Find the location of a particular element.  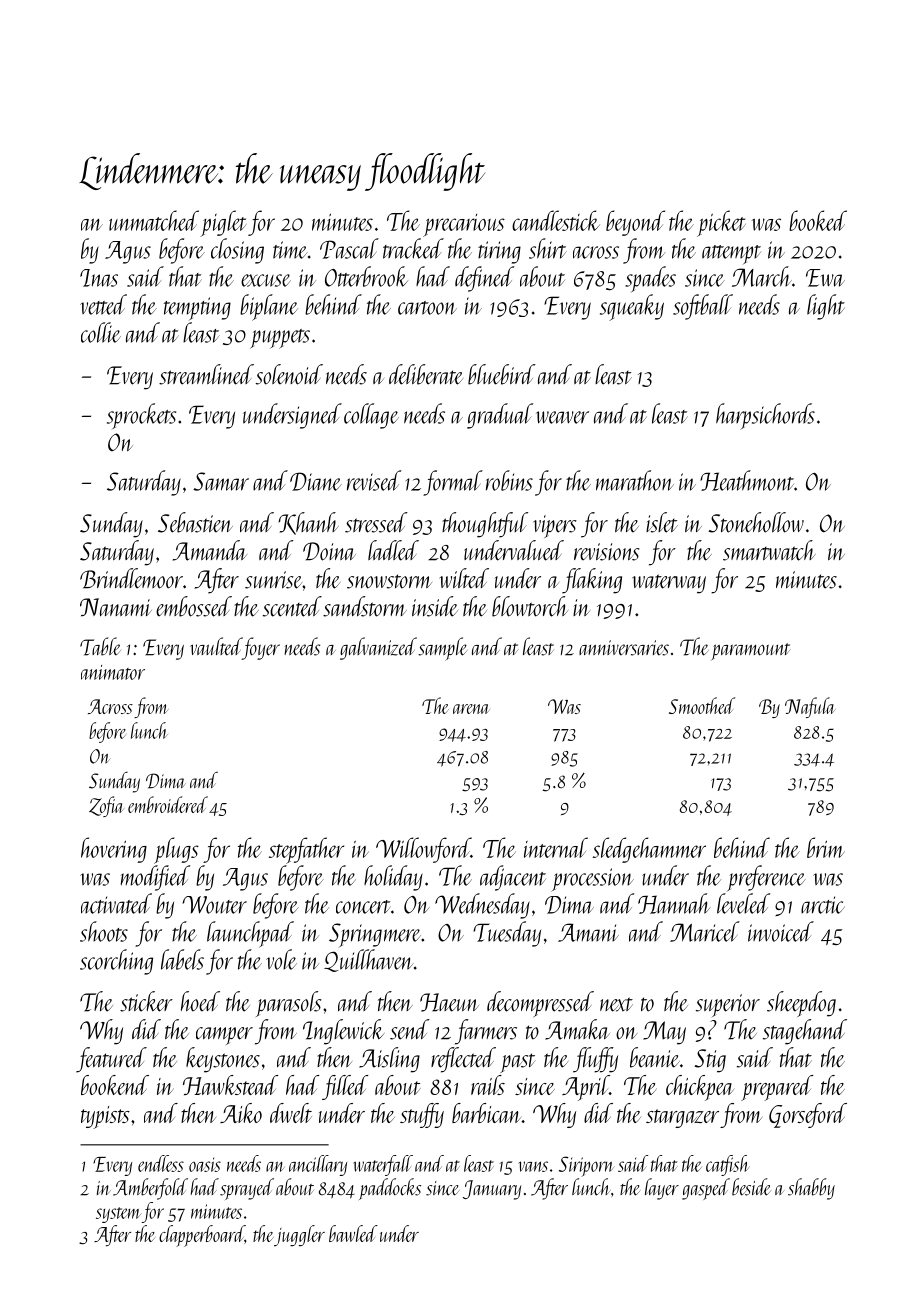

picket is located at coordinates (721, 223).
